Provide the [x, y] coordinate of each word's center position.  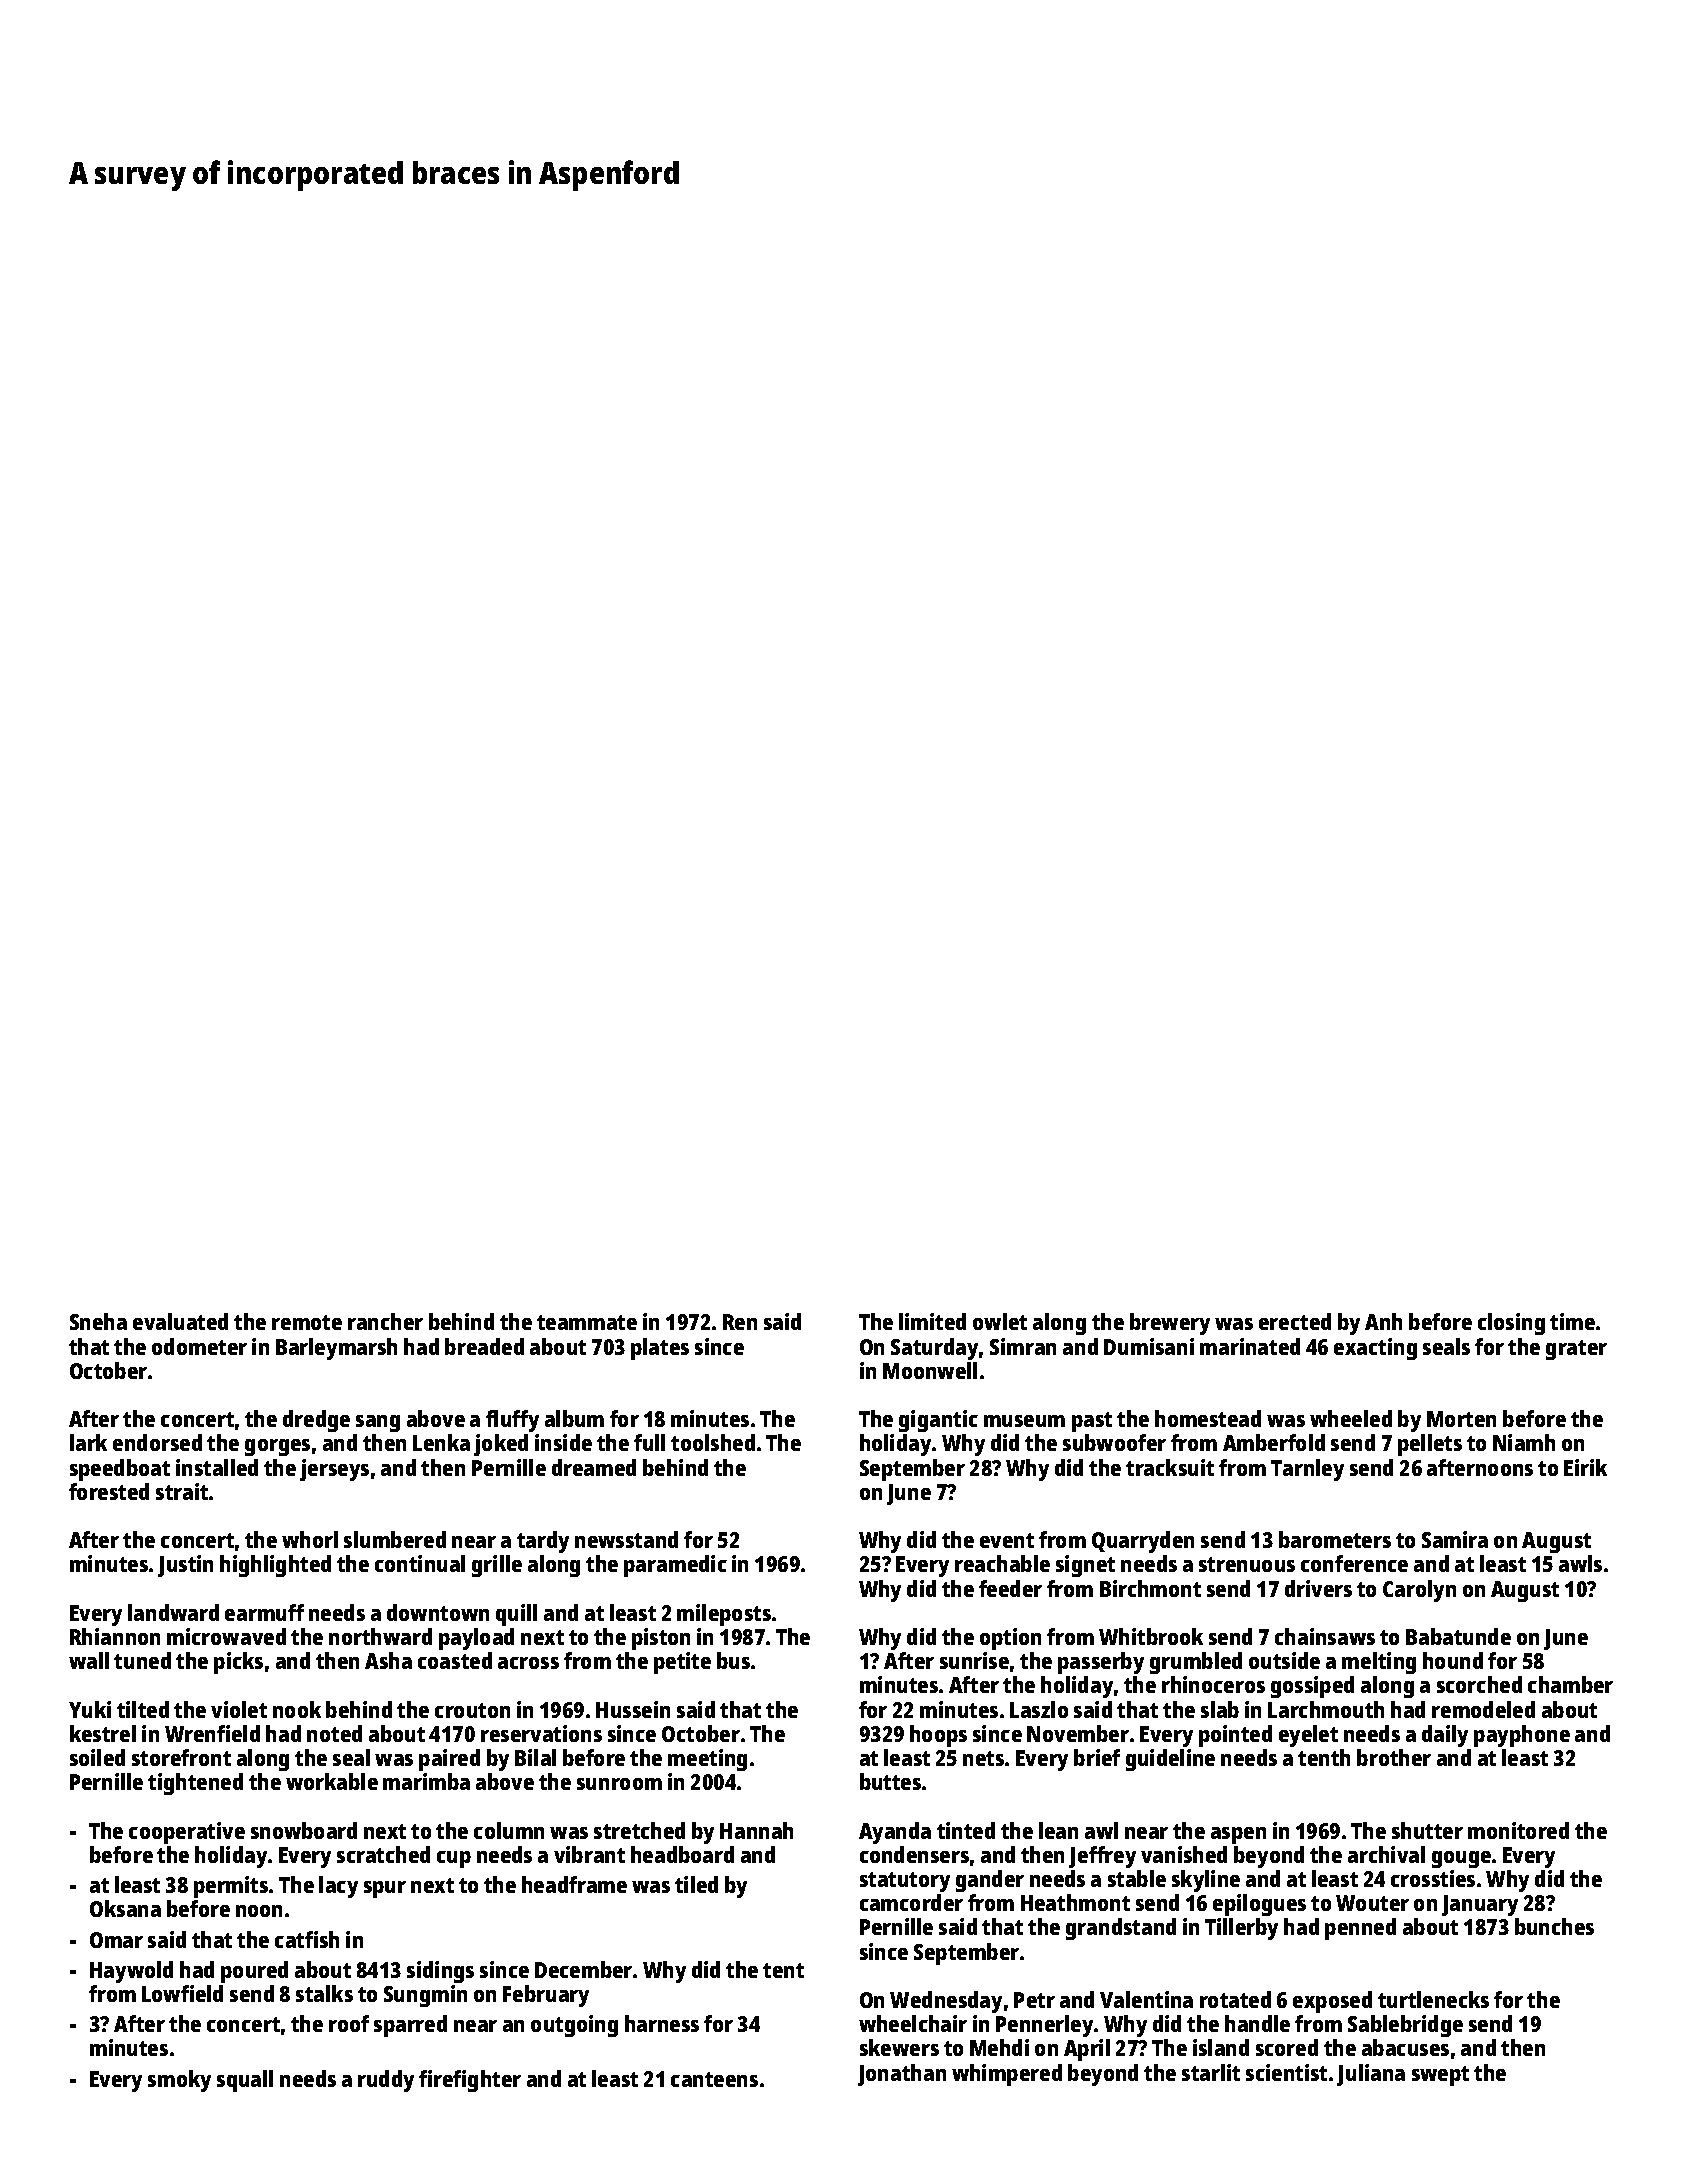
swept [1440, 2076]
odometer [199, 1346]
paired [449, 1760]
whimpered [1007, 2075]
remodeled [1483, 1709]
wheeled [1351, 1418]
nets [983, 1758]
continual [420, 1563]
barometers [1335, 1539]
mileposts [724, 1615]
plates [660, 1349]
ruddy [386, 2081]
